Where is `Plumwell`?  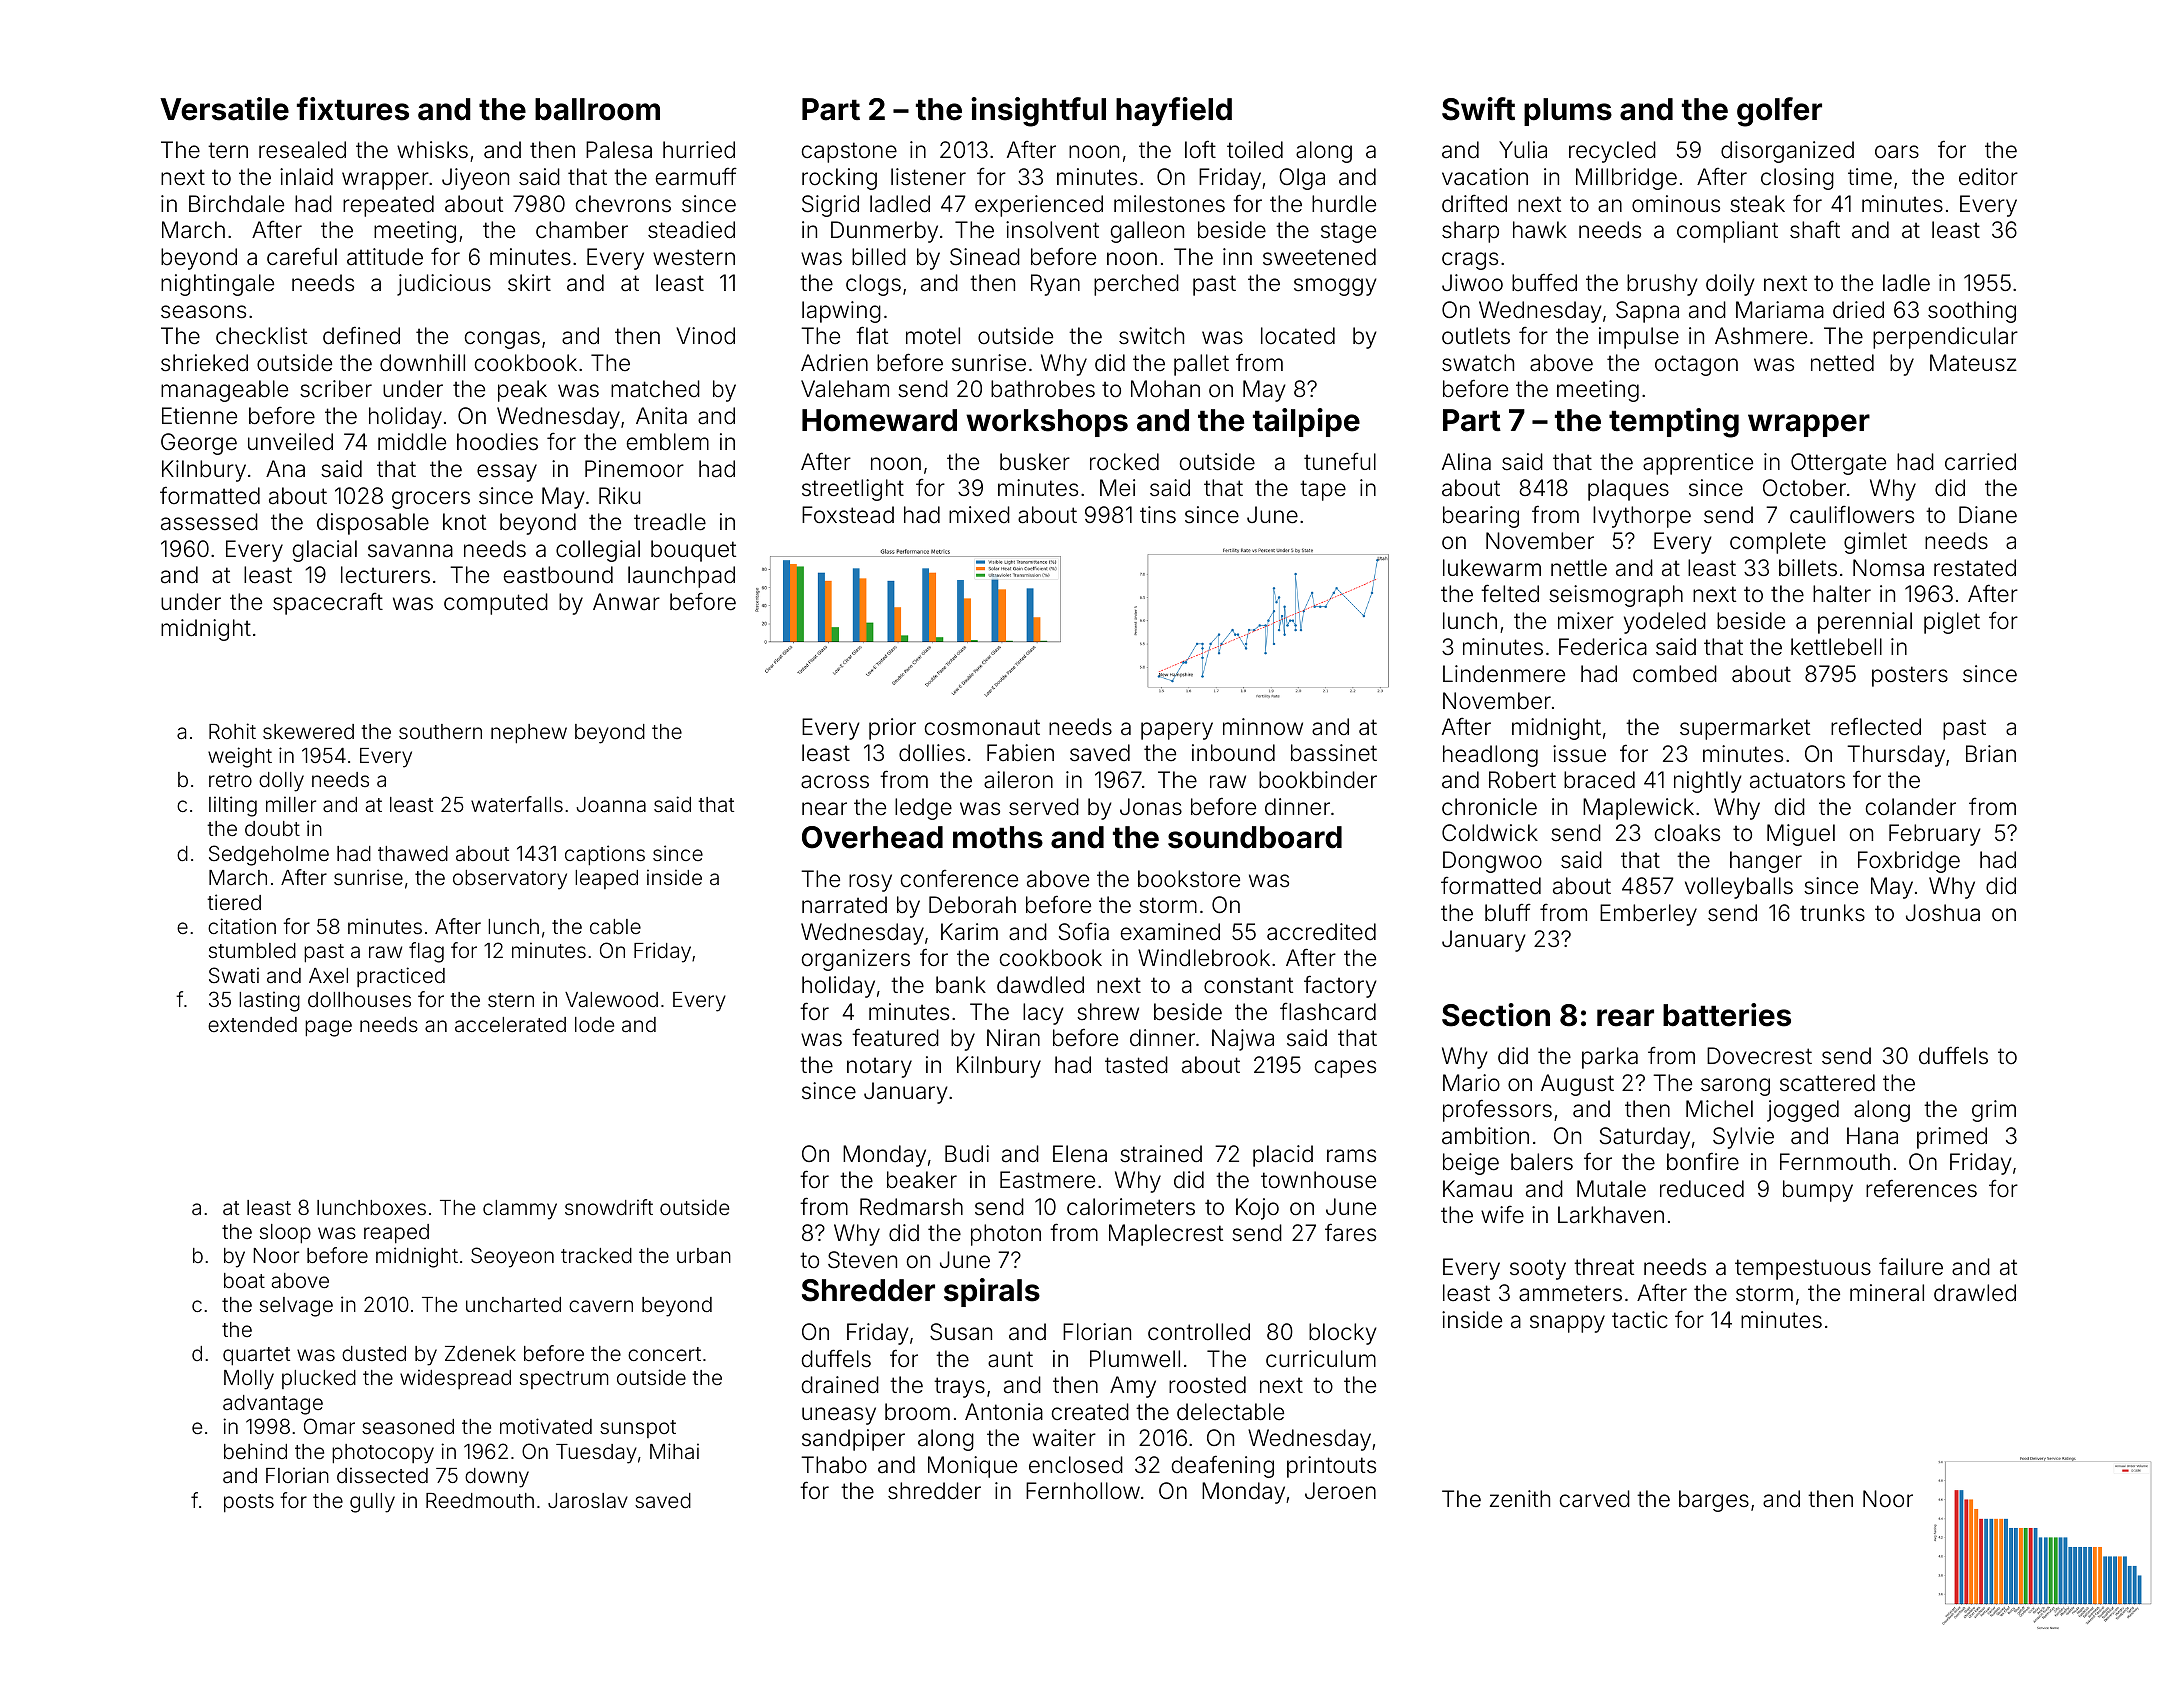
Plumwell is located at coordinates (1135, 1359).
